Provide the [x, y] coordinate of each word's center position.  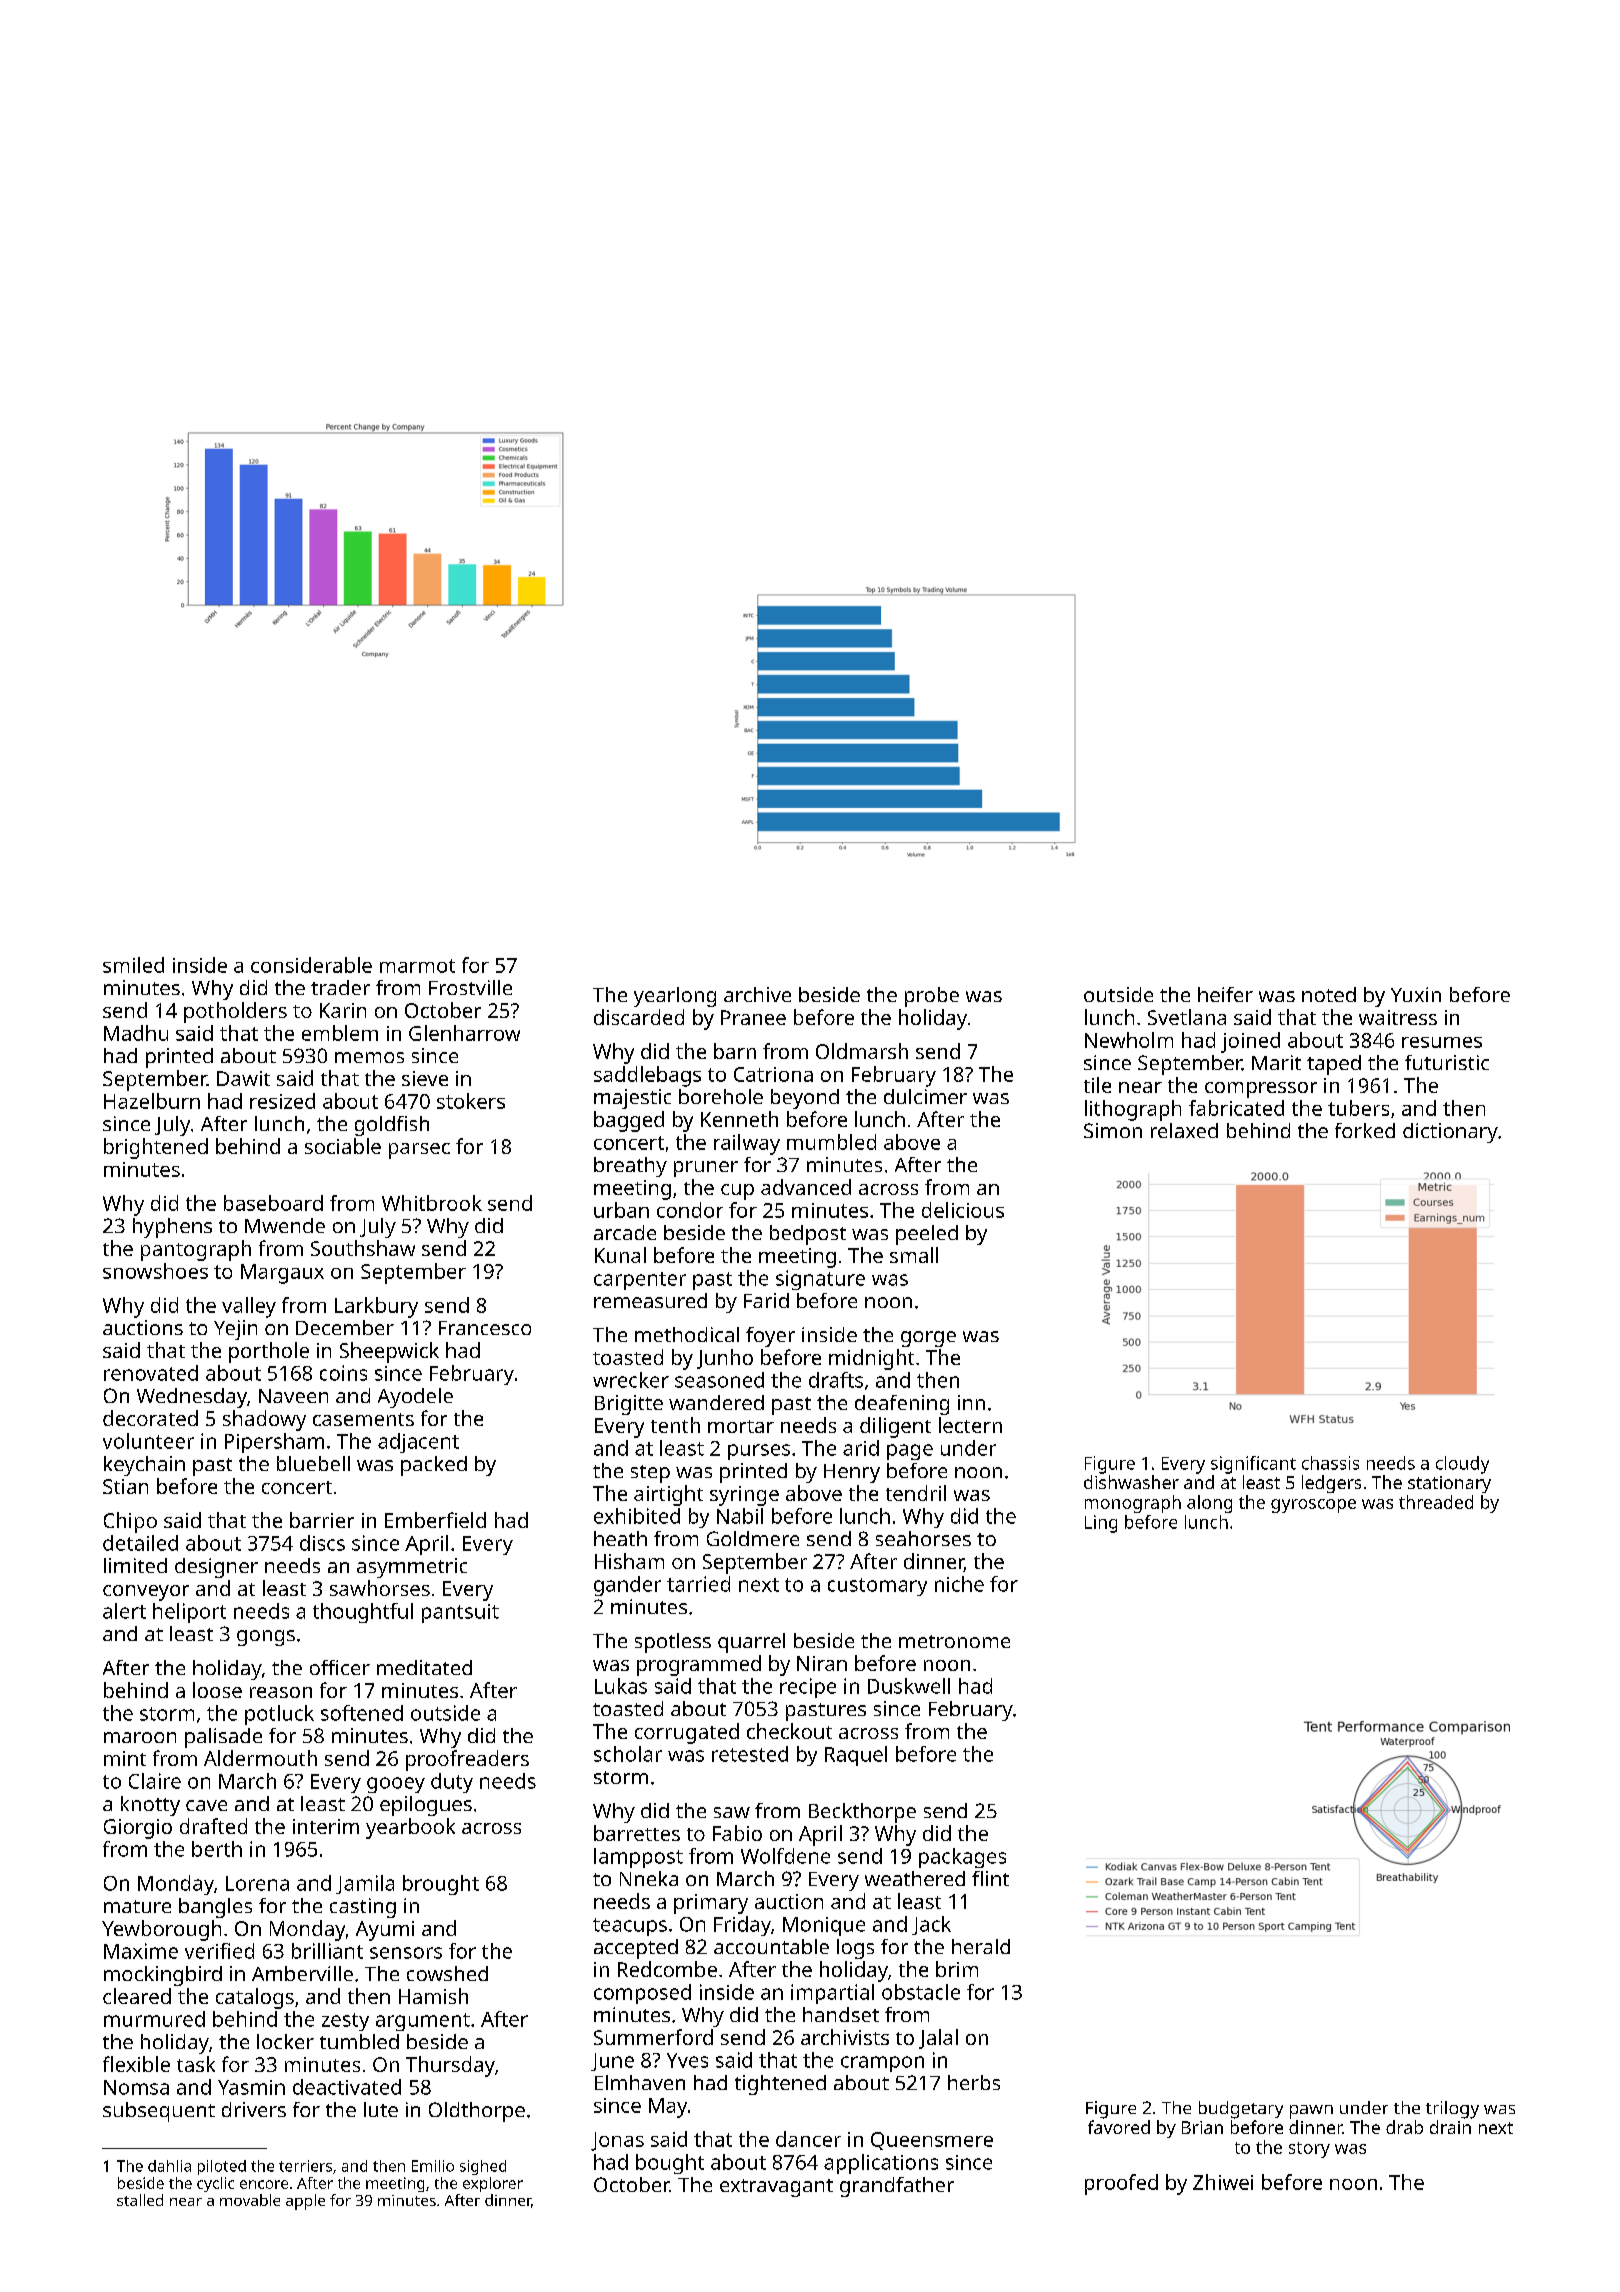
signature [820, 1280]
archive [757, 994]
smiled [133, 965]
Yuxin [1416, 994]
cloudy [1462, 1465]
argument [423, 2022]
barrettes [637, 1833]
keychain [144, 1466]
